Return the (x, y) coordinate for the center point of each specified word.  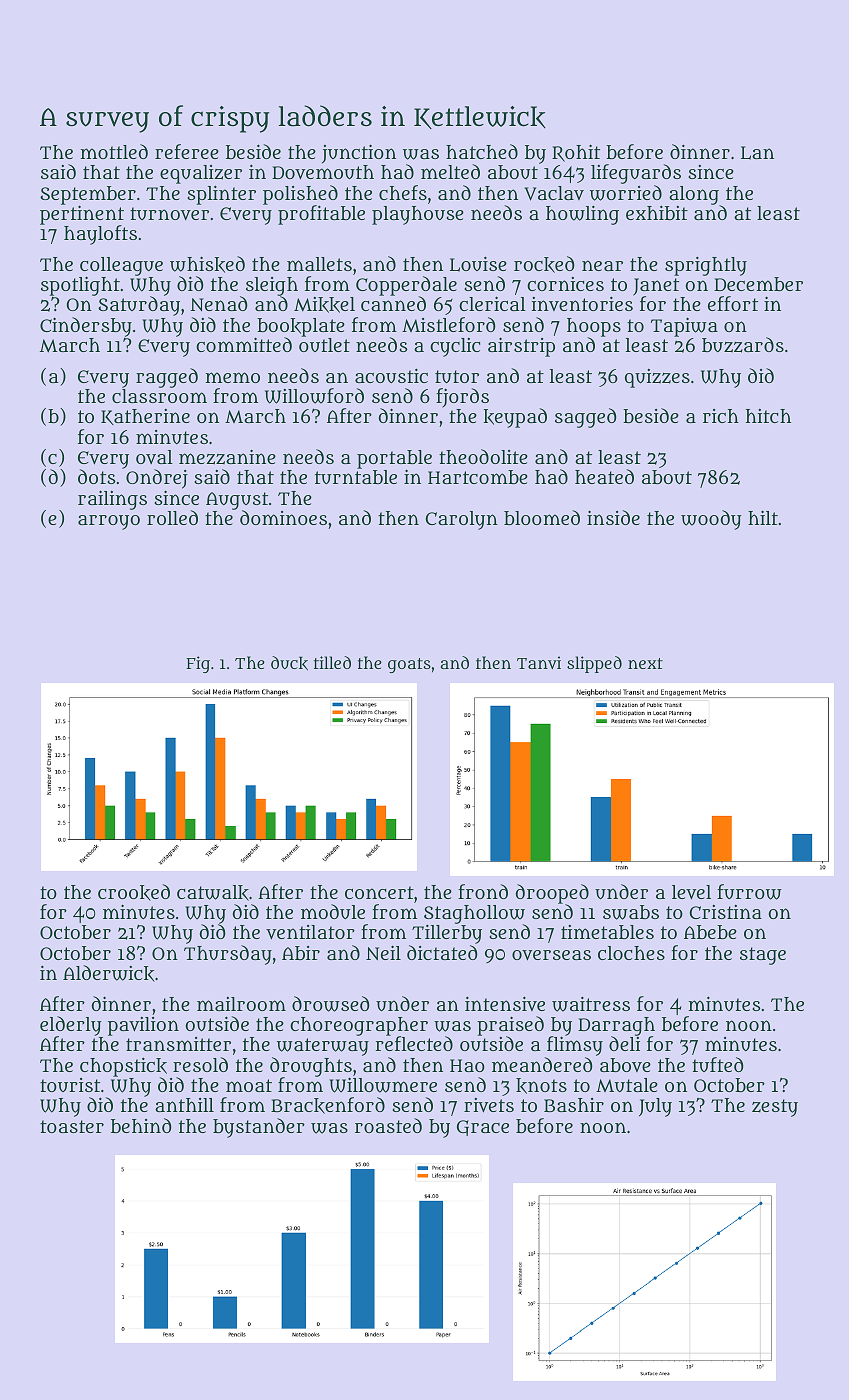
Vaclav (554, 193)
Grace (483, 1128)
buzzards (743, 345)
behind (141, 1125)
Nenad (218, 303)
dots (96, 476)
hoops (594, 327)
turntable (356, 477)
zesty (775, 1108)
